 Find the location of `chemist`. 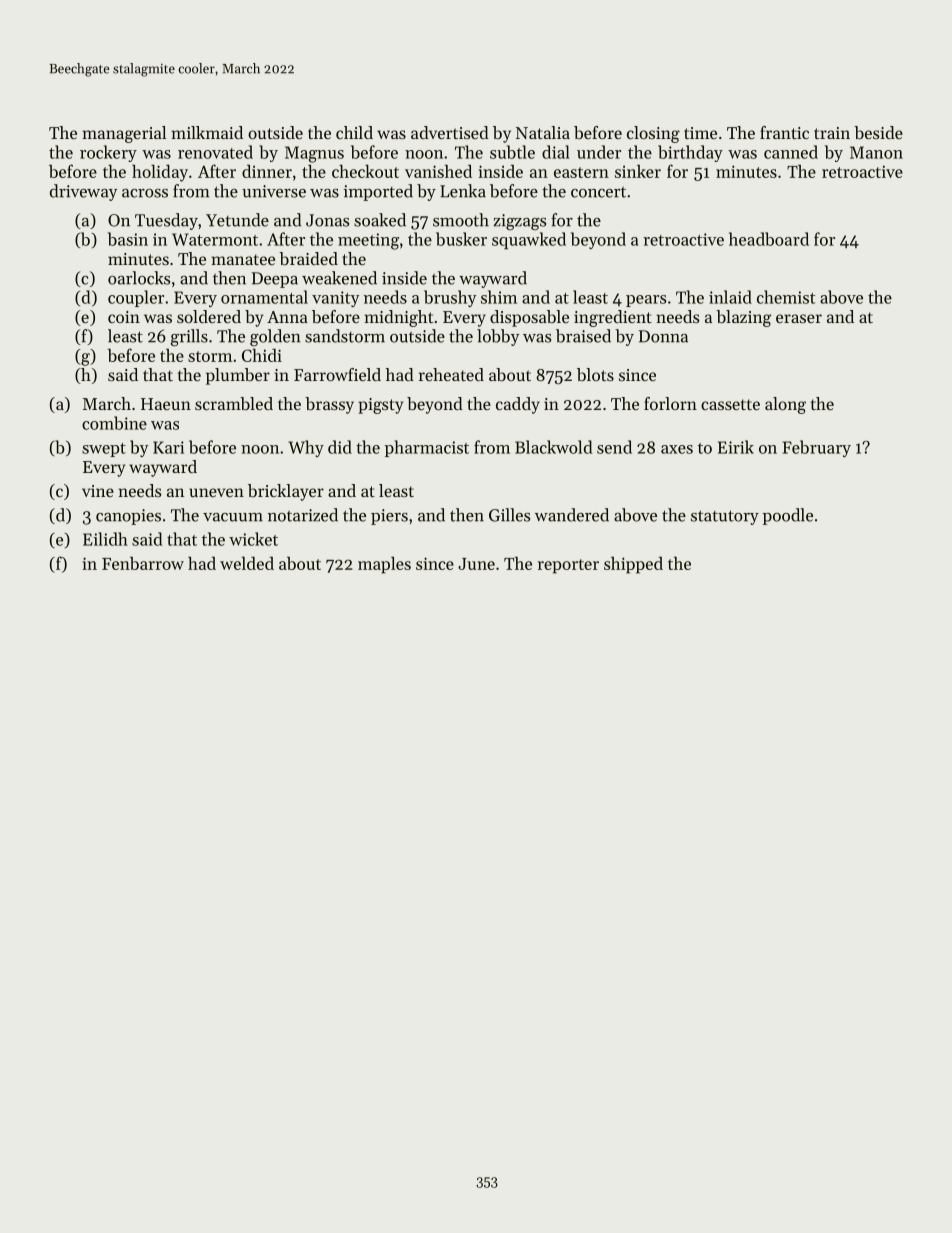

chemist is located at coordinates (786, 297).
